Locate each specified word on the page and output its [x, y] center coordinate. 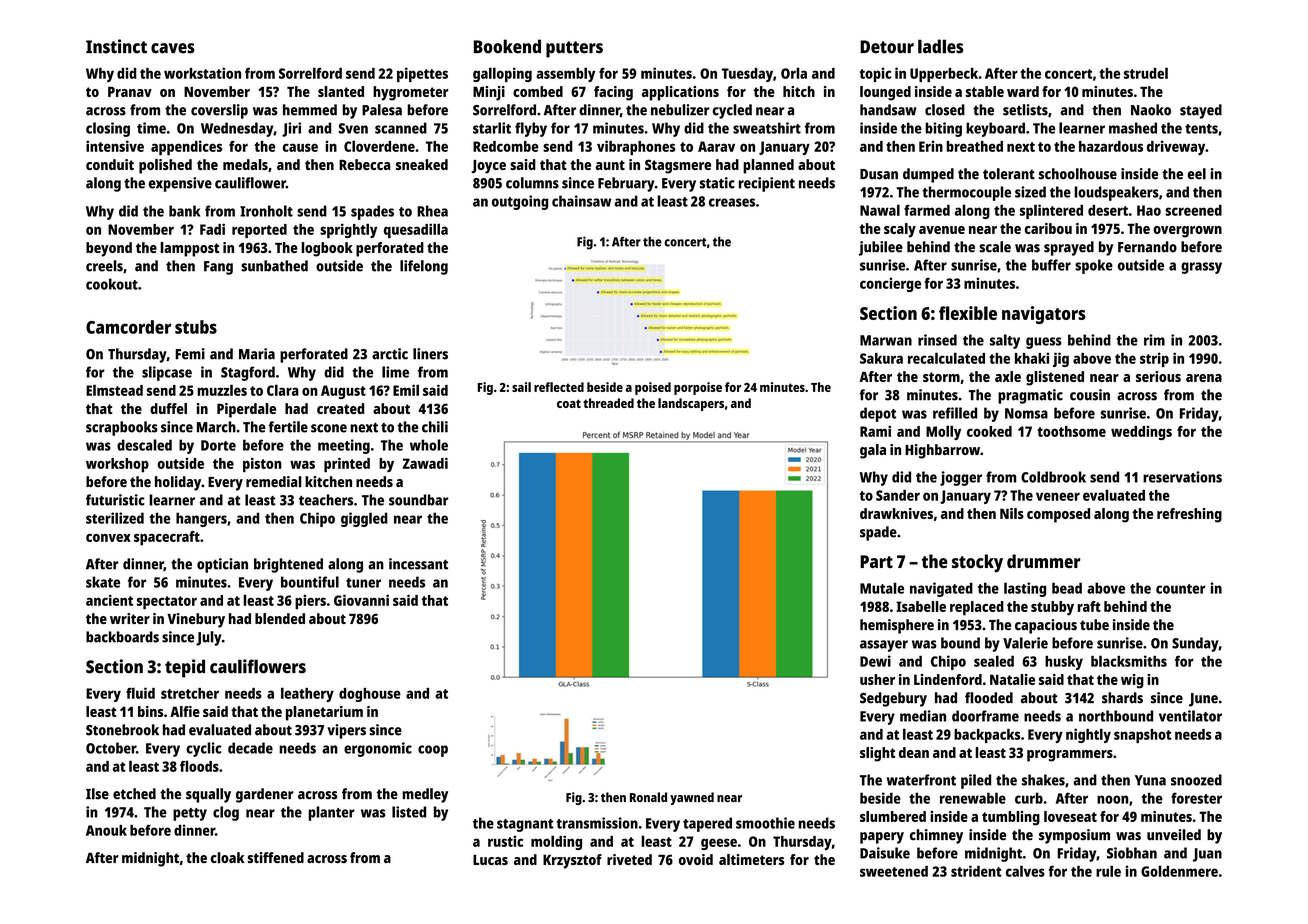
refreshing [1189, 515]
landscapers [691, 404]
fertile [288, 427]
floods [199, 766]
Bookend [507, 46]
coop [433, 751]
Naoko [1151, 110]
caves [173, 48]
